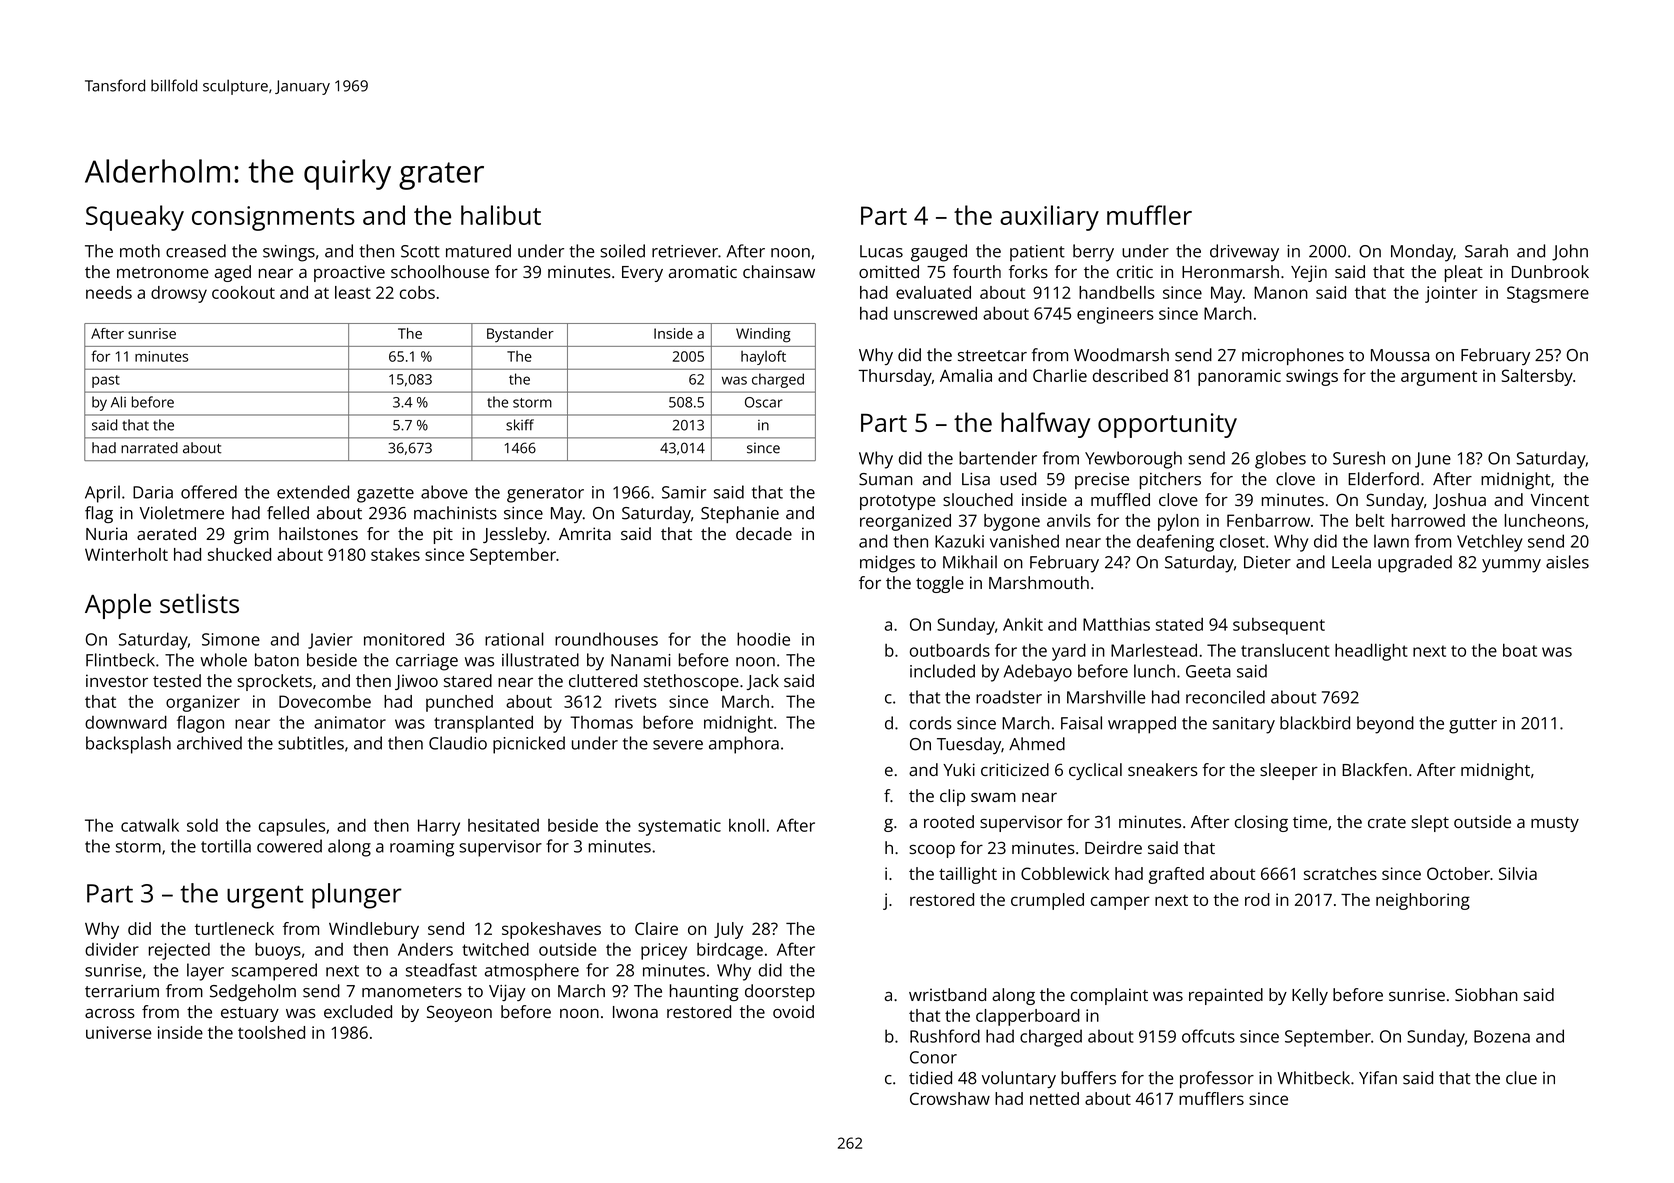 The width and height of the document is (1674, 1183). What do you see at coordinates (684, 492) in the document?
I see `Samir` at bounding box center [684, 492].
